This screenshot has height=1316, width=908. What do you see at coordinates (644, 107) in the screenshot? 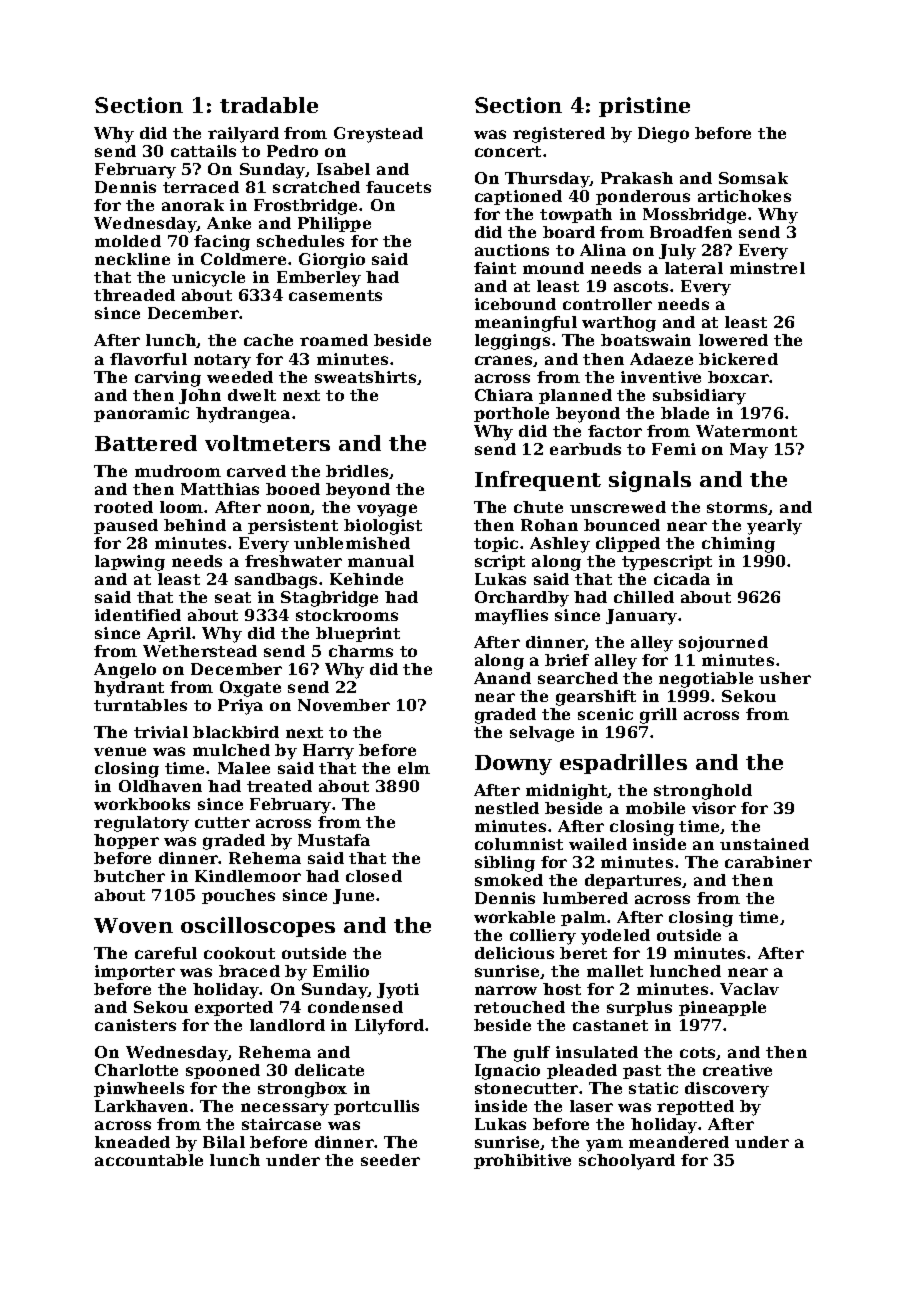
I see `pristine` at bounding box center [644, 107].
